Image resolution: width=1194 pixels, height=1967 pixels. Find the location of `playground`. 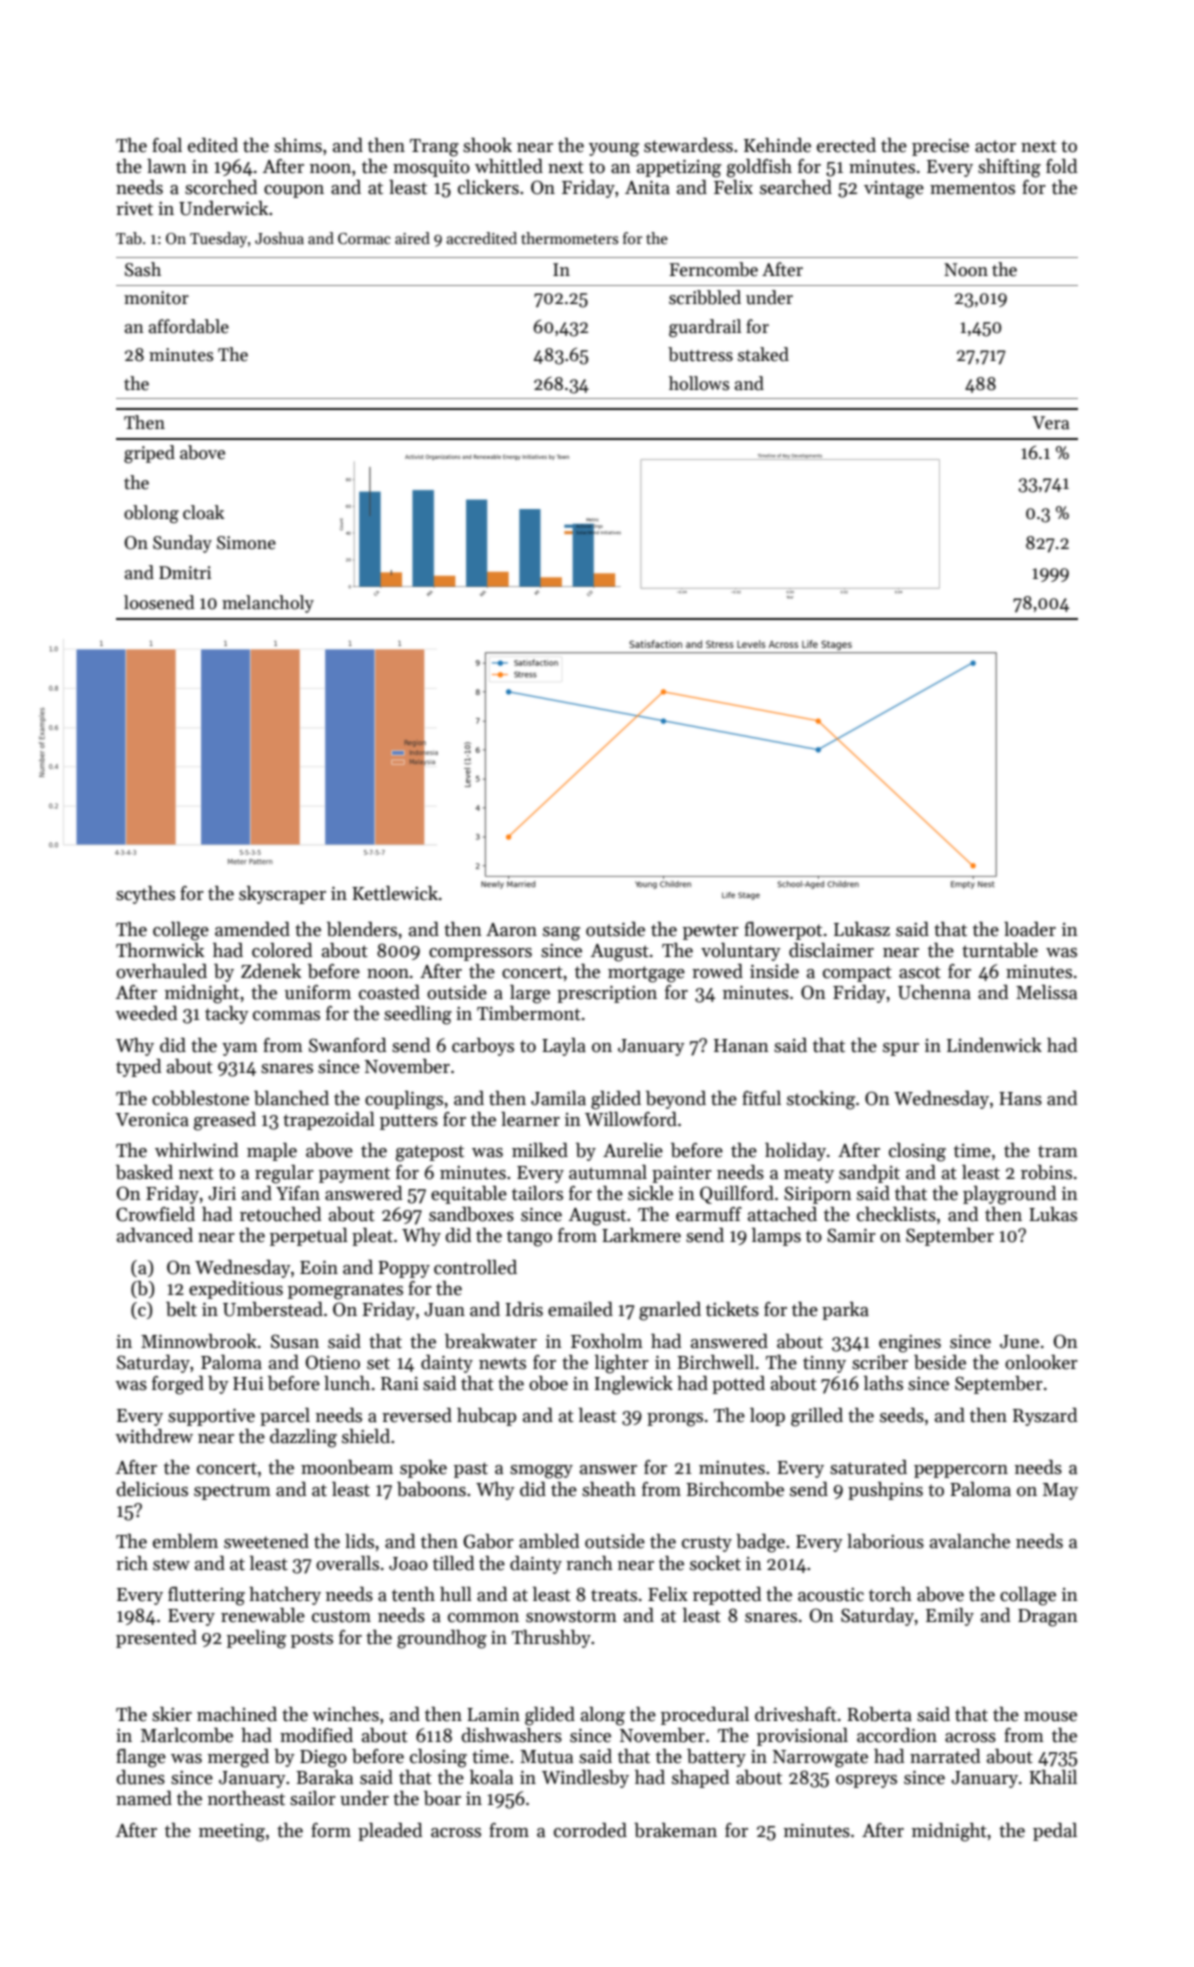

playground is located at coordinates (1009, 1195).
